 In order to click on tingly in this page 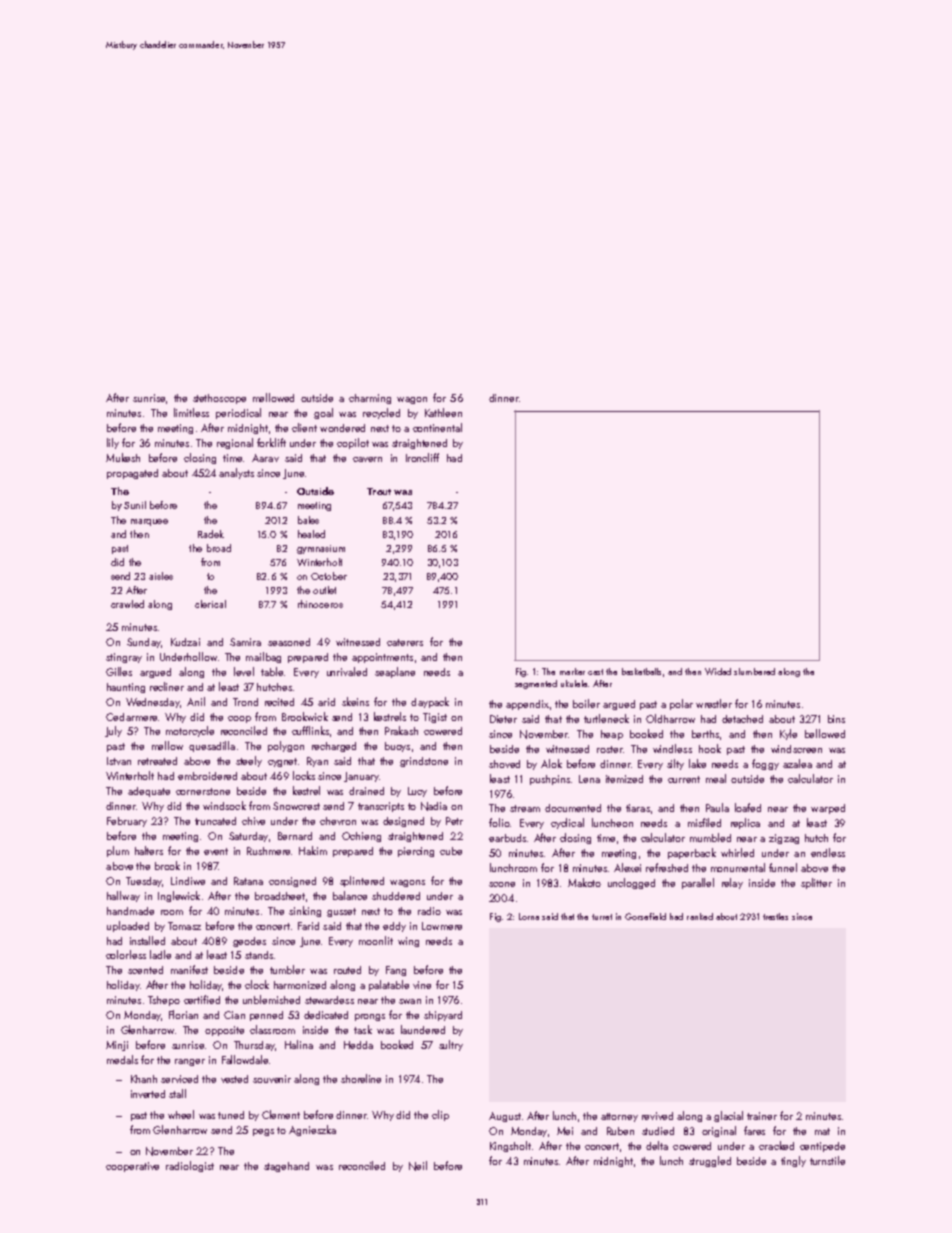, I will do `click(793, 1161)`.
